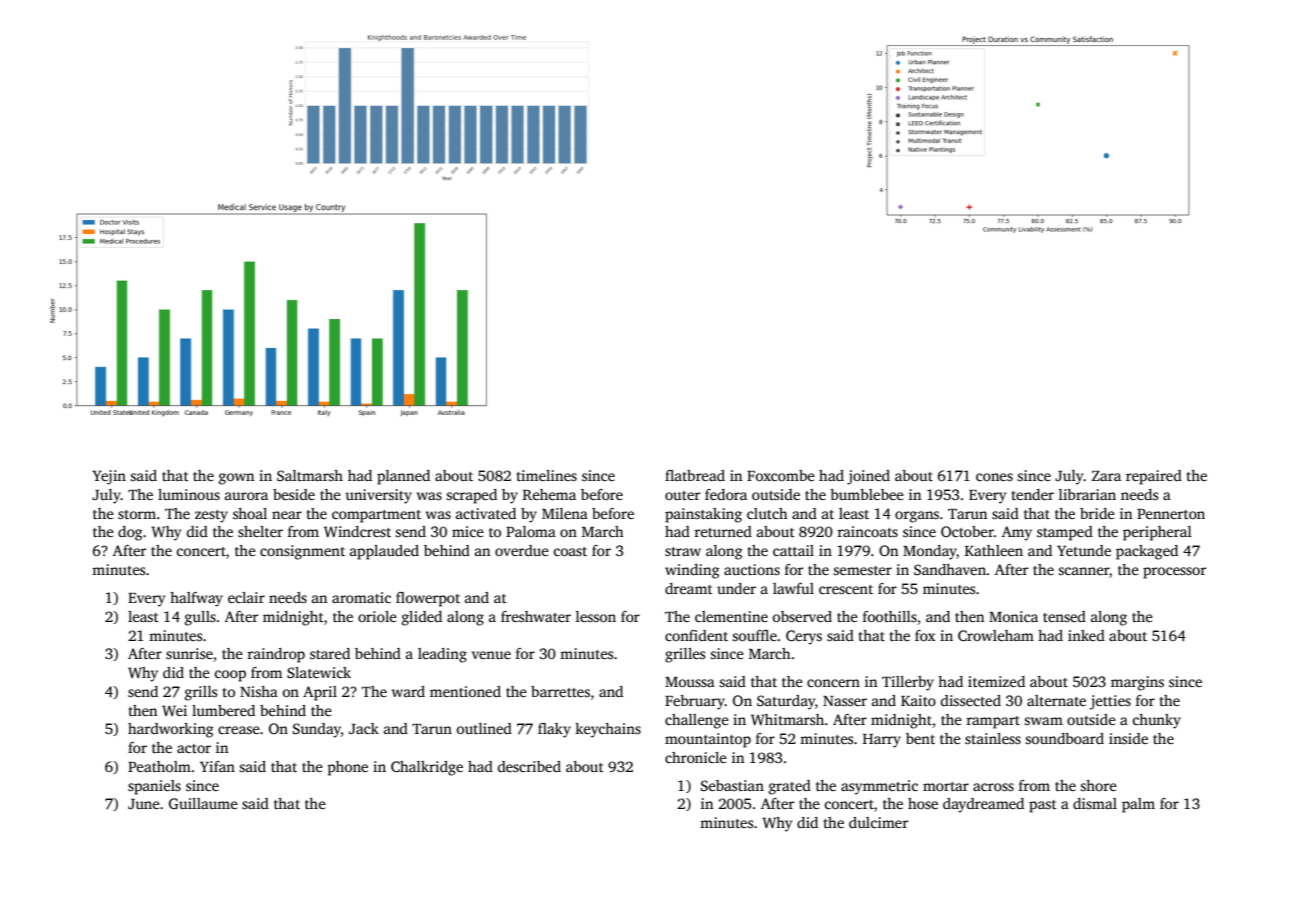 This document has height=924, width=1308. What do you see at coordinates (378, 496) in the document?
I see `university` at bounding box center [378, 496].
